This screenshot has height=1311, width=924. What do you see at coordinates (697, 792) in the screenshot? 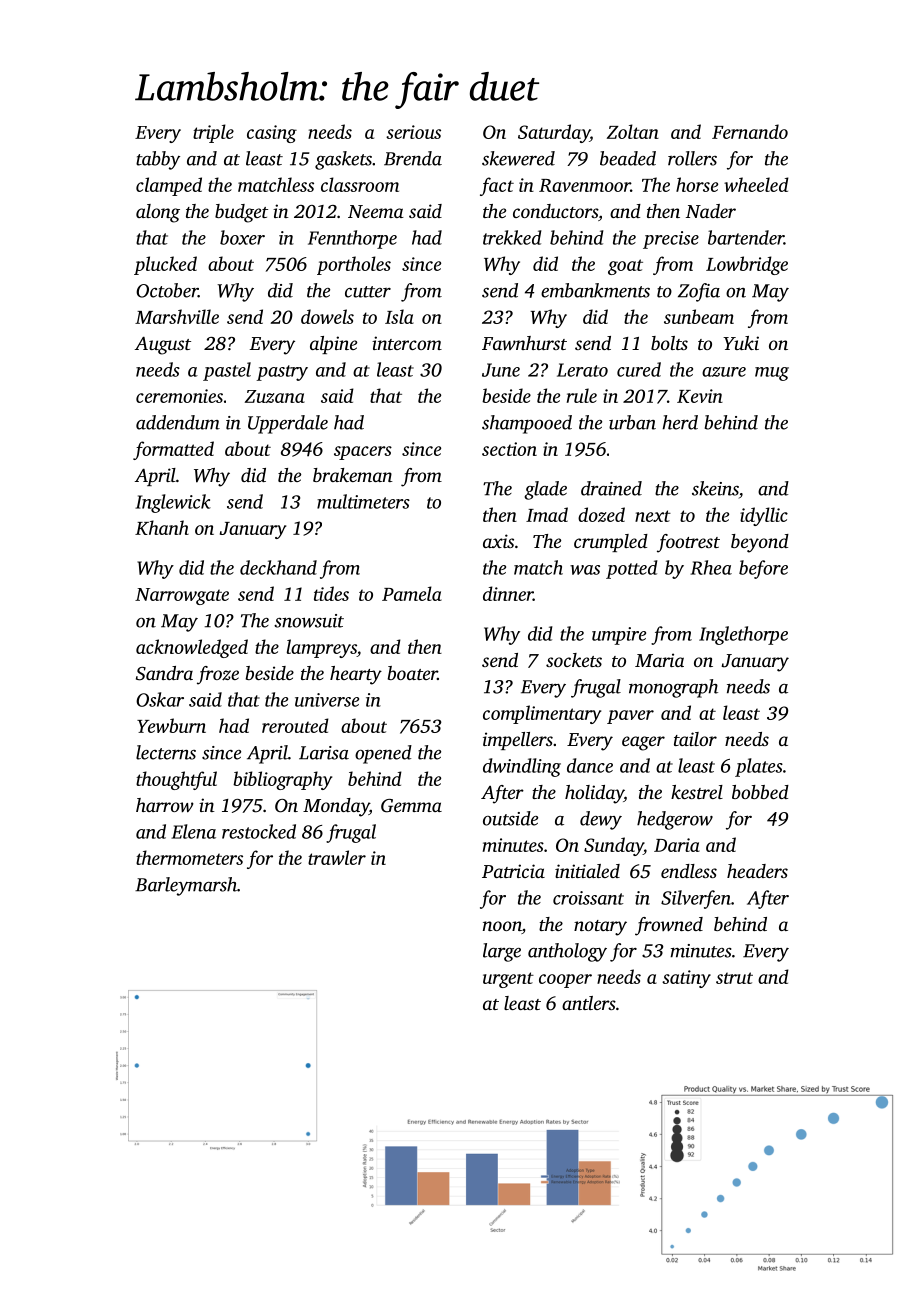
I see `kestrel` at bounding box center [697, 792].
